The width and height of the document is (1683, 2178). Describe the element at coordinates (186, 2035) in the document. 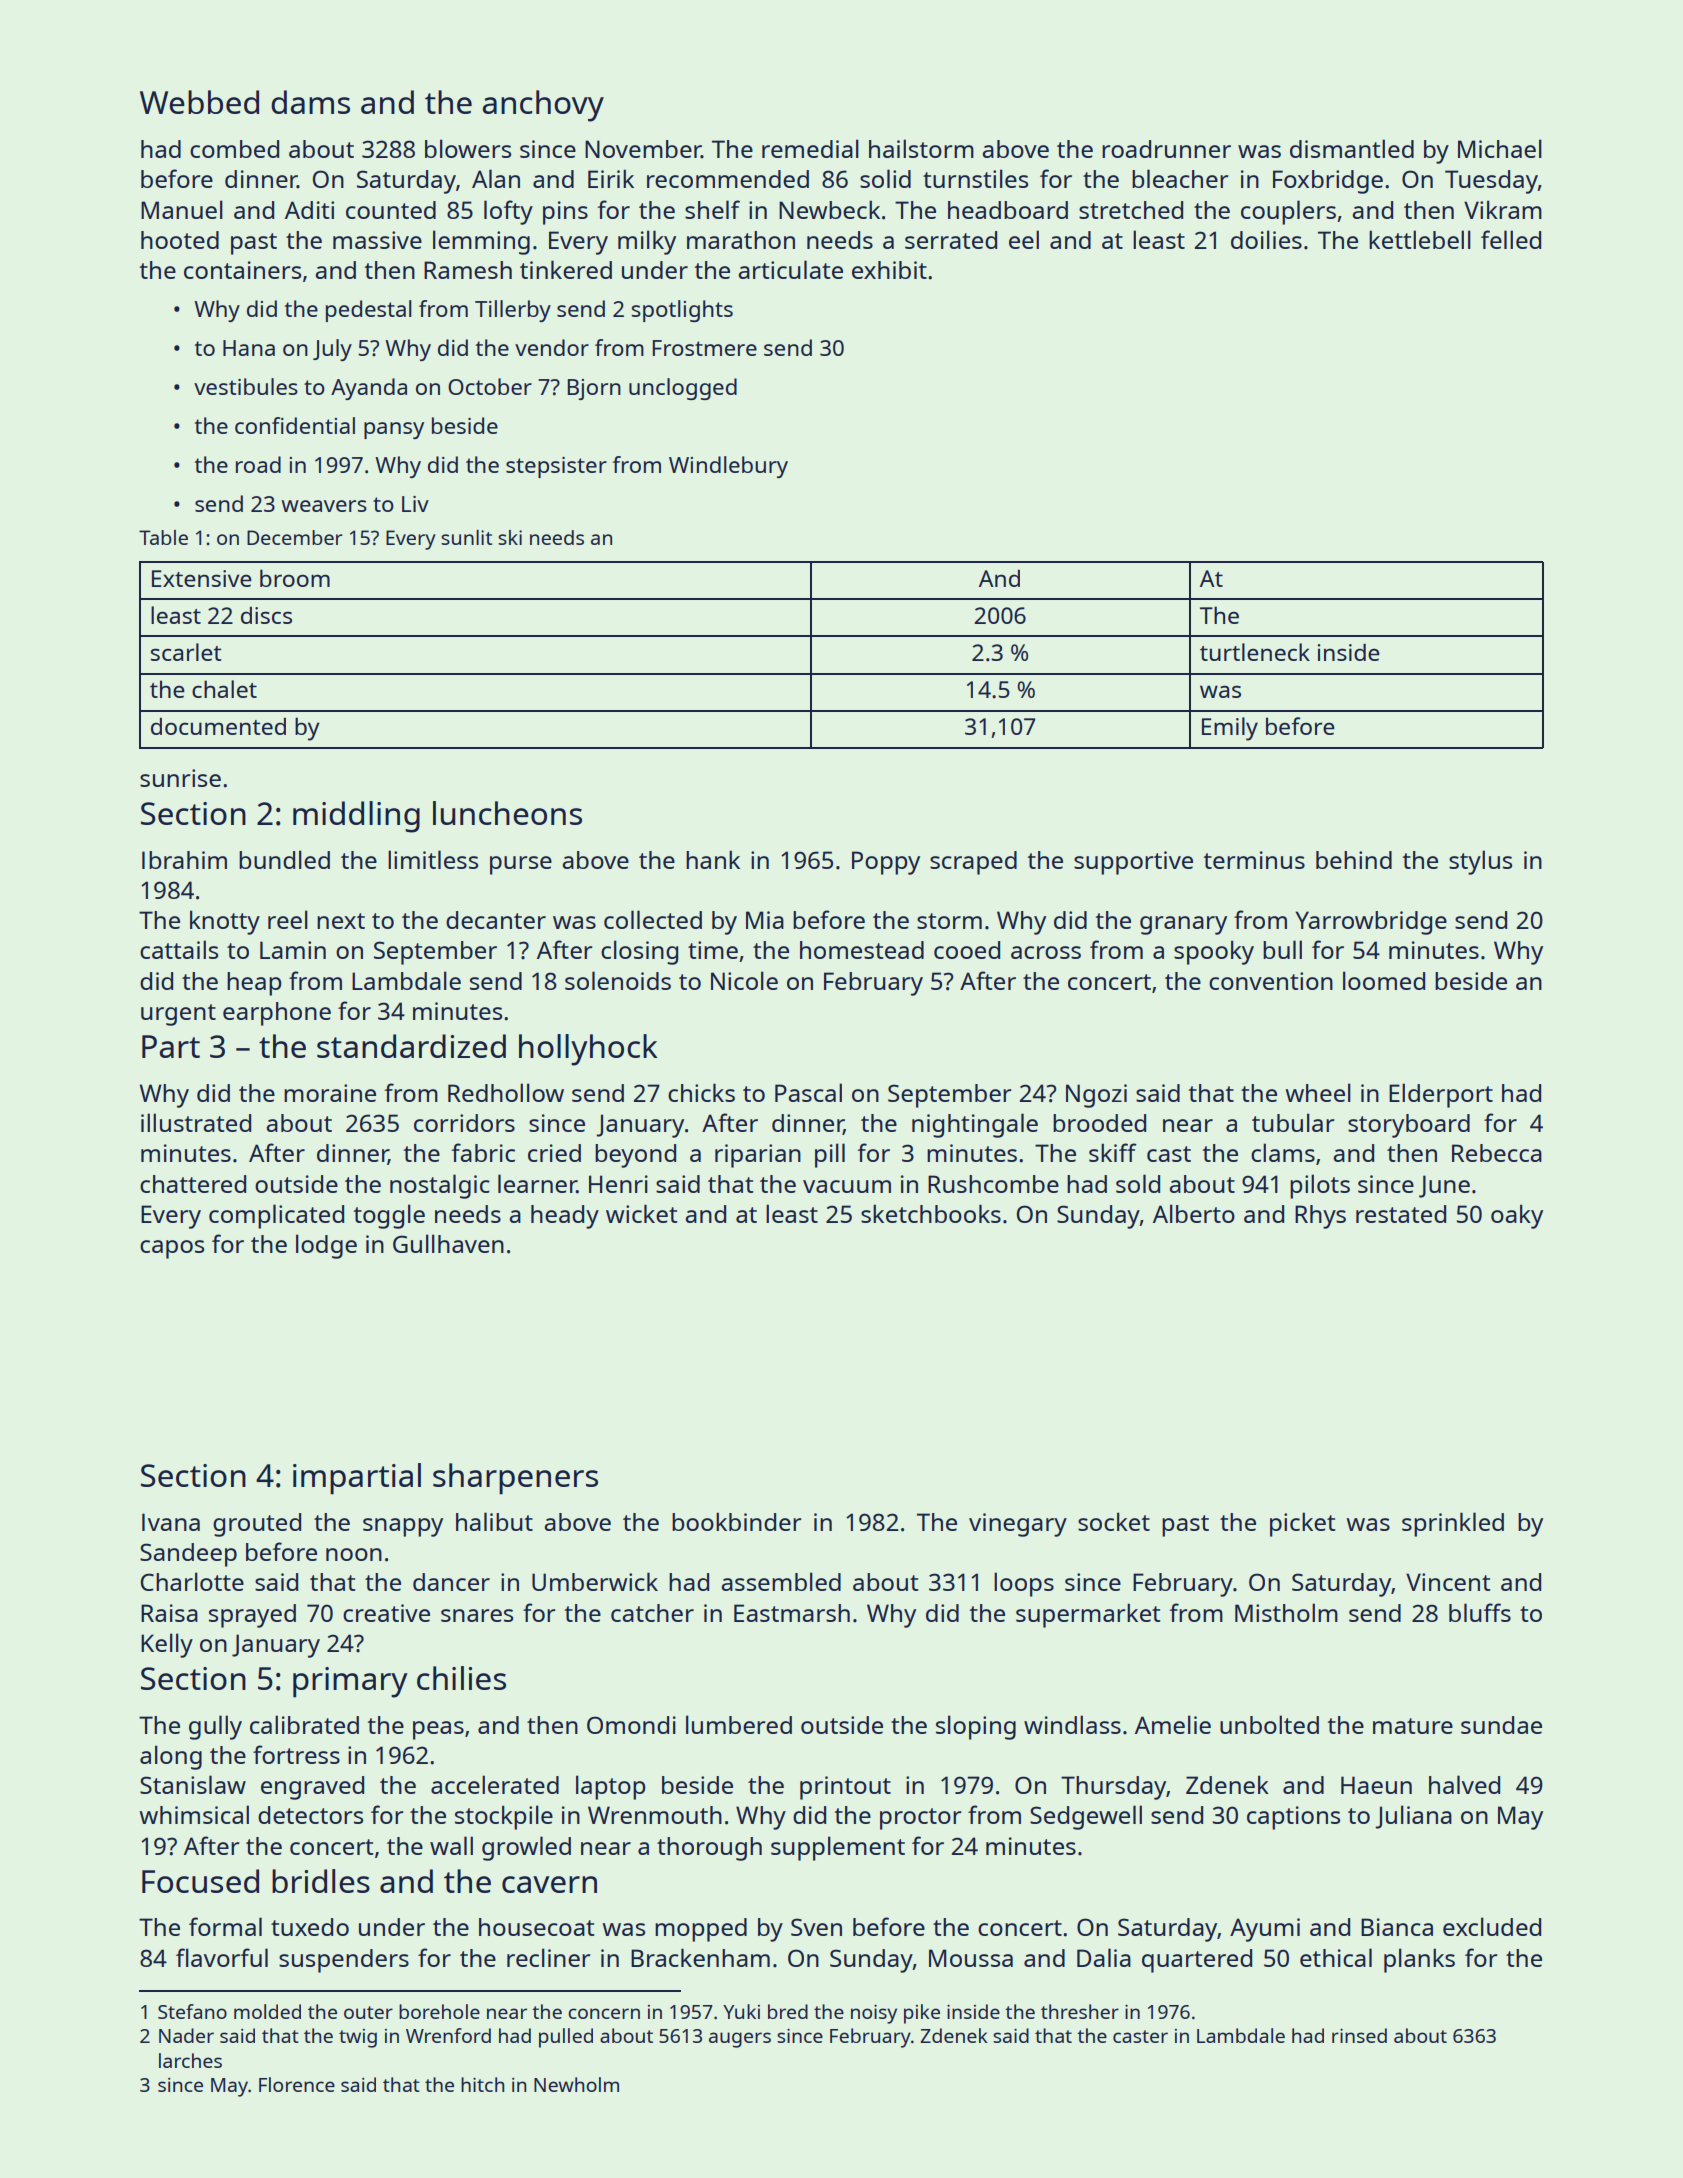

I see `Nader` at that location.
